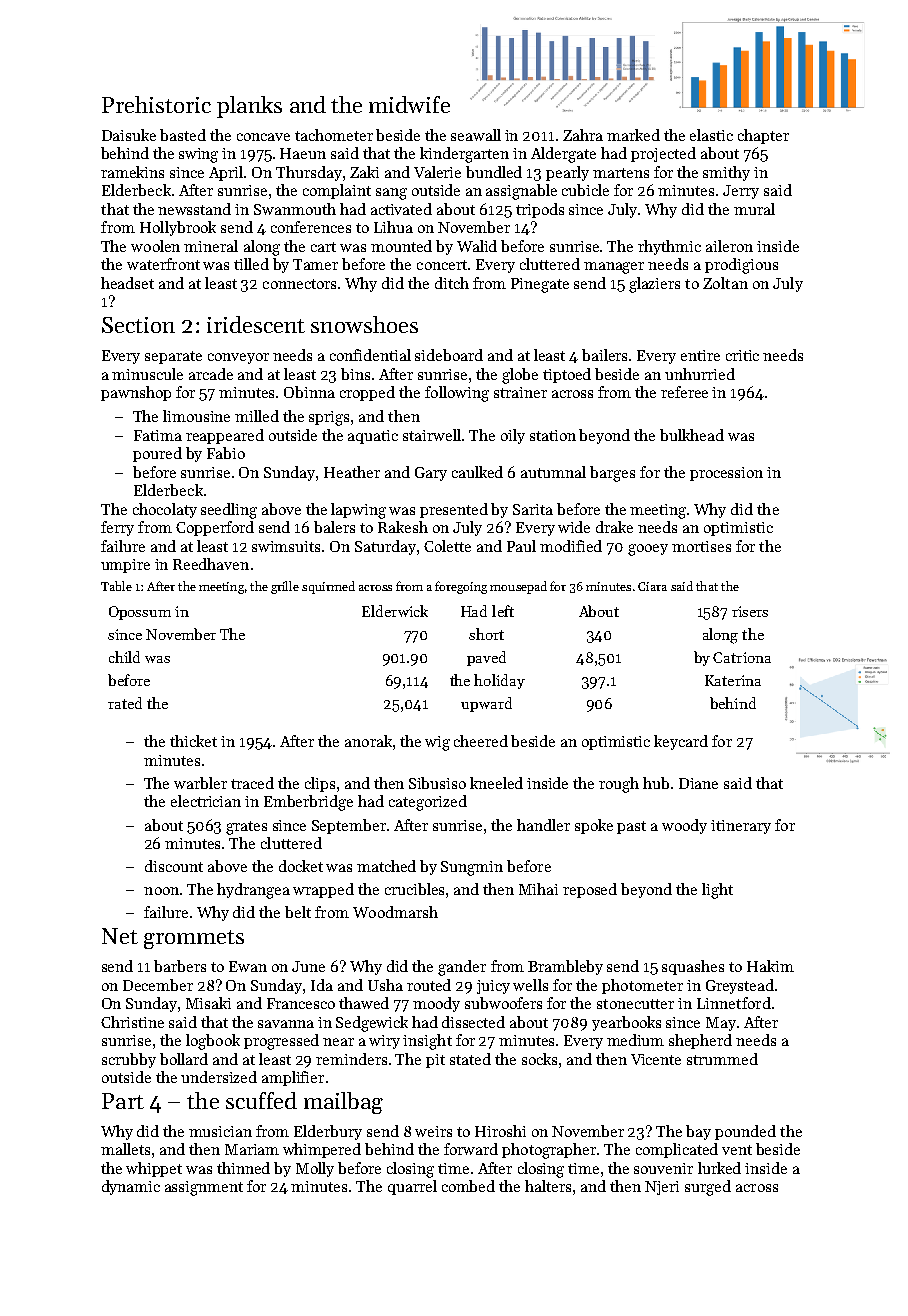 The width and height of the image is (908, 1316). I want to click on unhurried, so click(700, 374).
